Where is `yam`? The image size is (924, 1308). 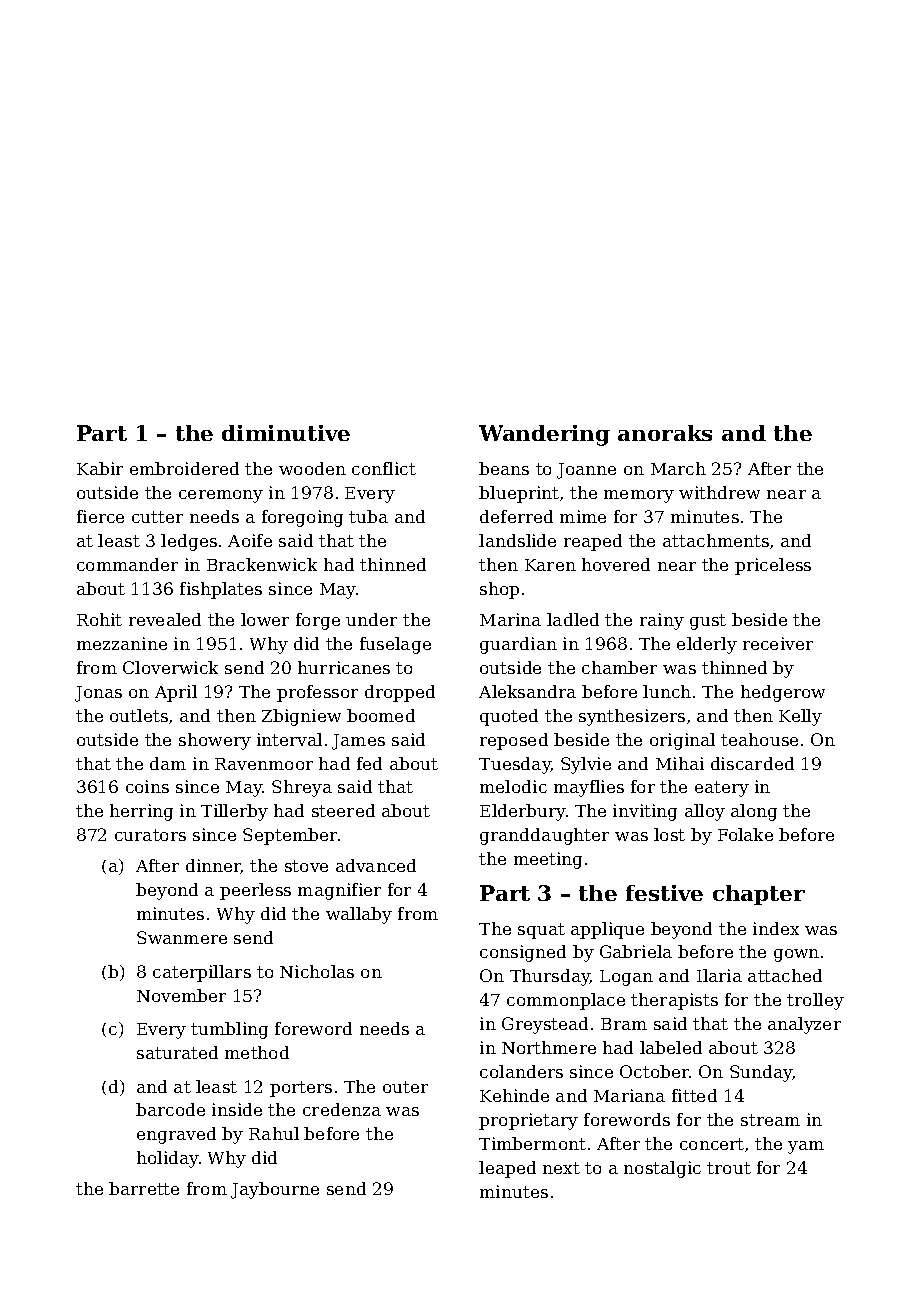 yam is located at coordinates (806, 1147).
